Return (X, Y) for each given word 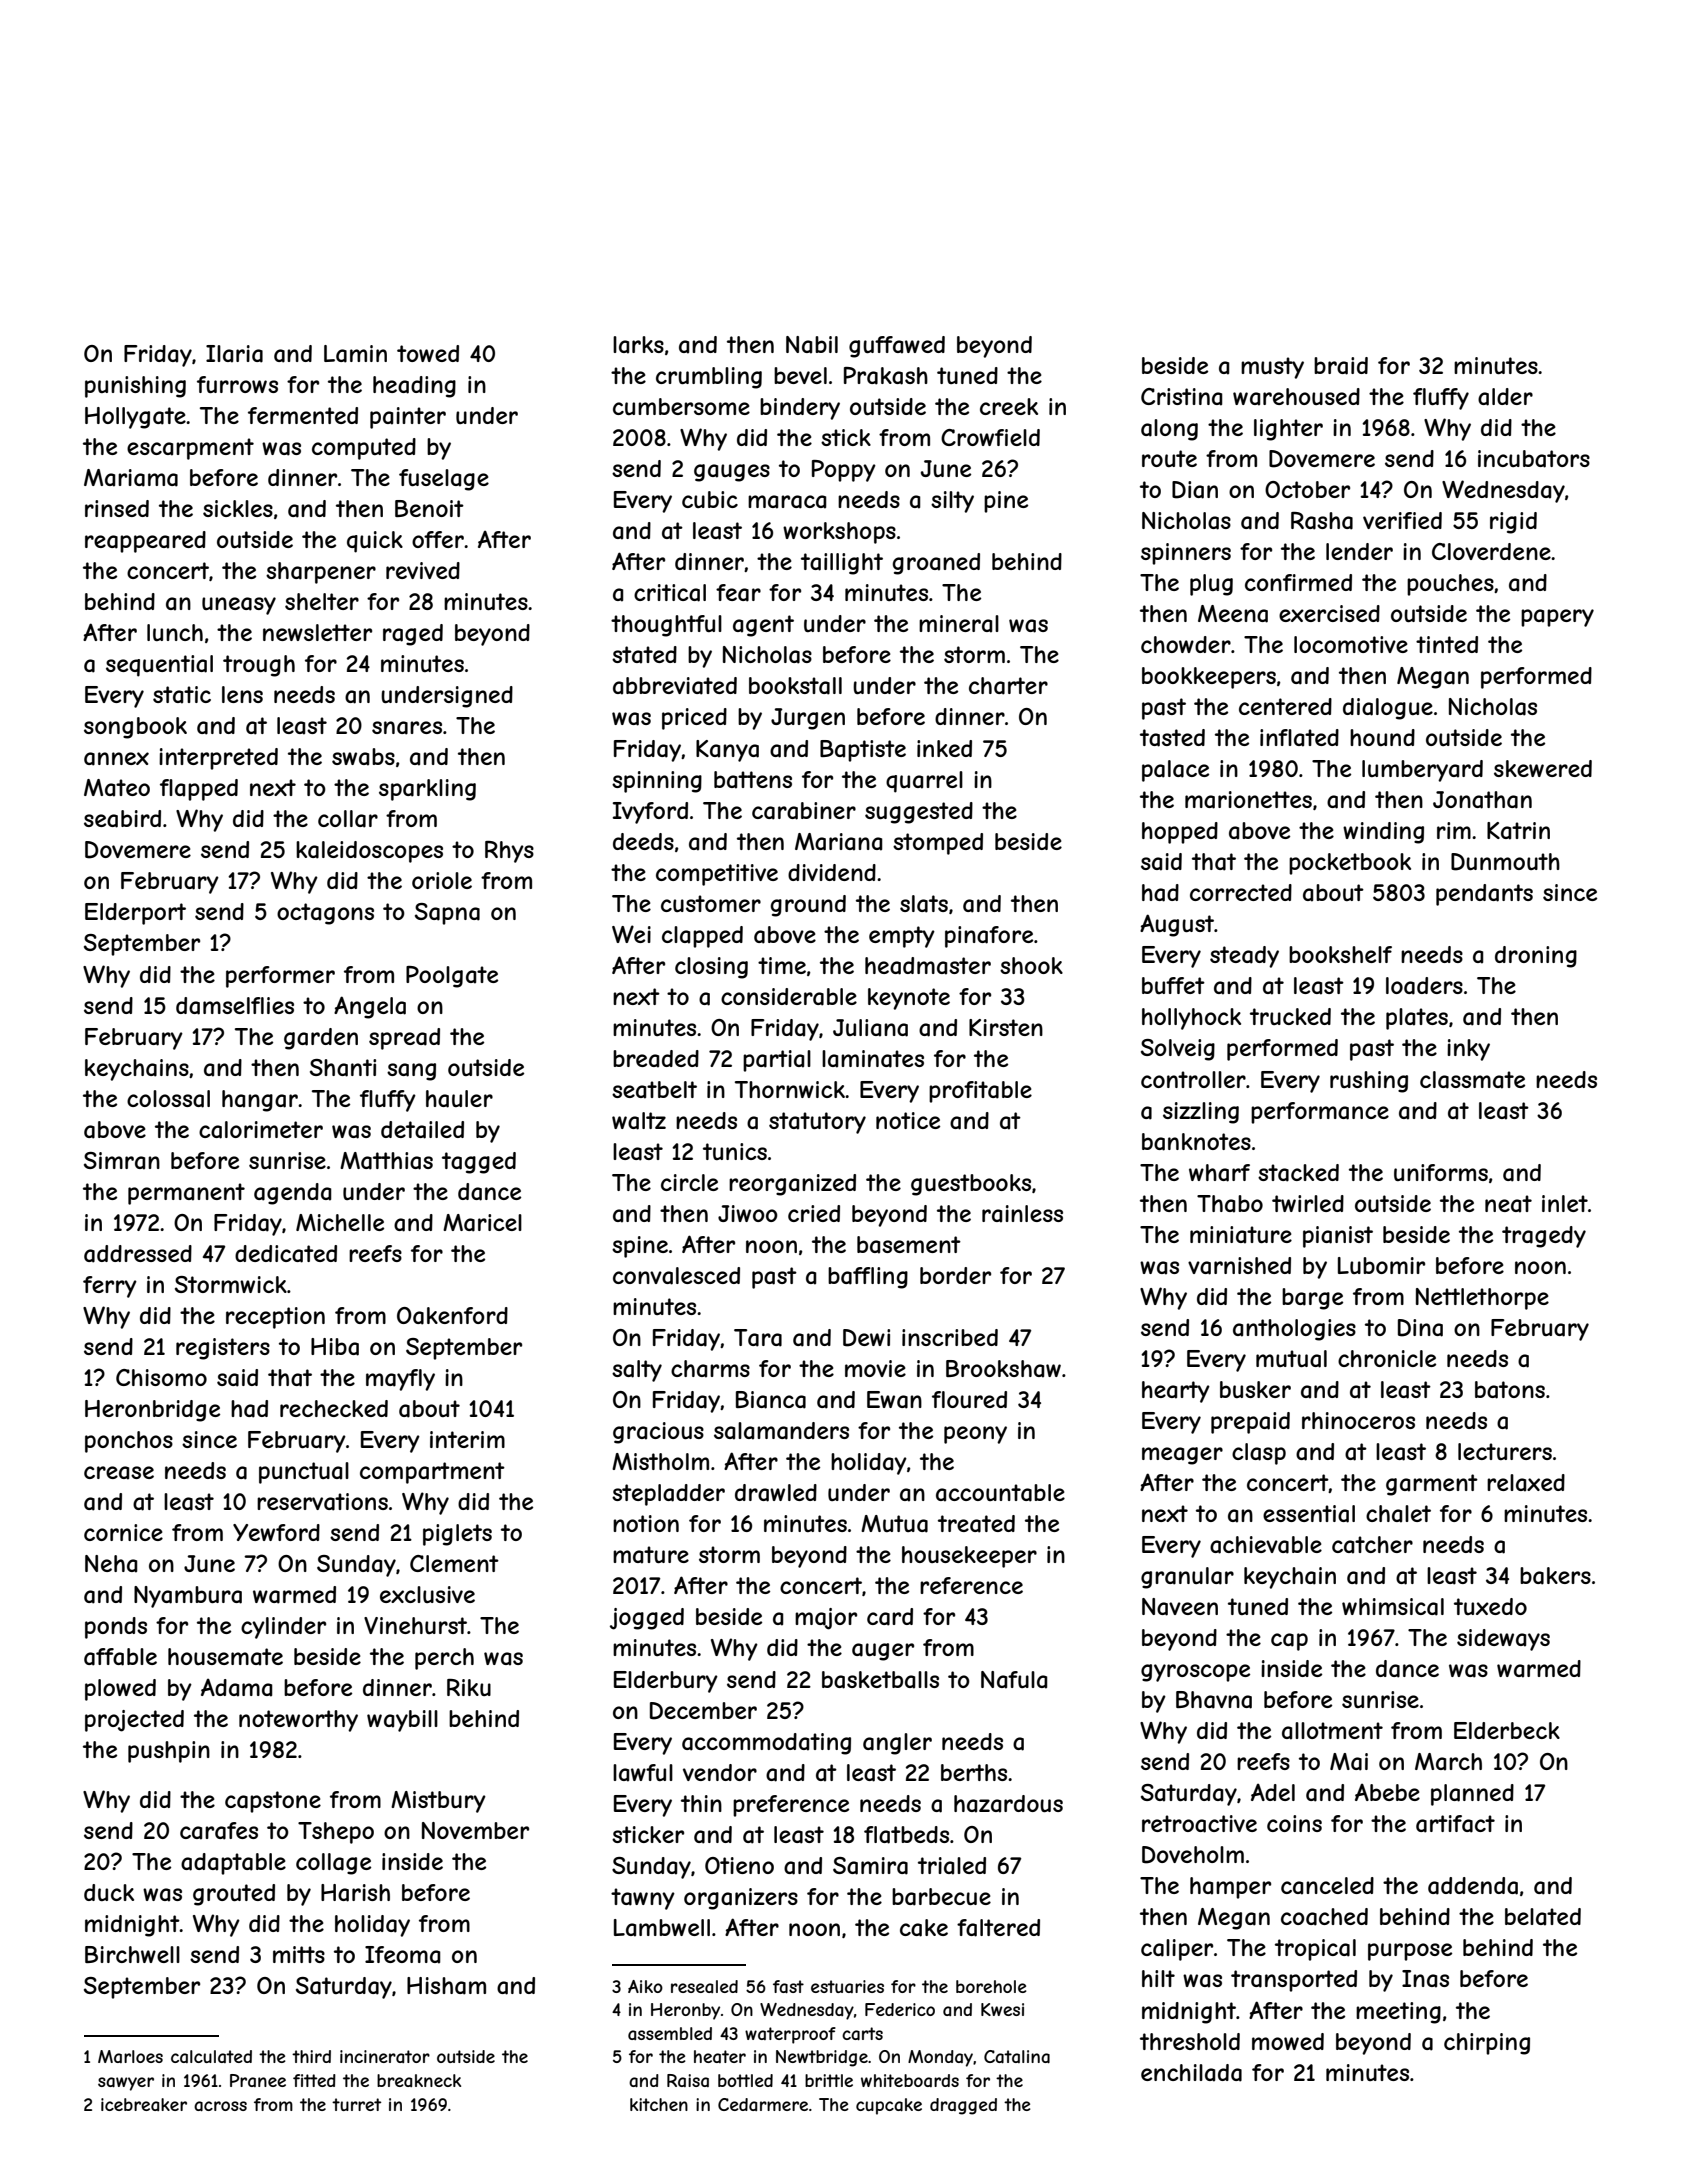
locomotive (1351, 644)
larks (638, 345)
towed (428, 353)
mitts (299, 1954)
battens (753, 780)
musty (1272, 368)
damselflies (235, 1006)
